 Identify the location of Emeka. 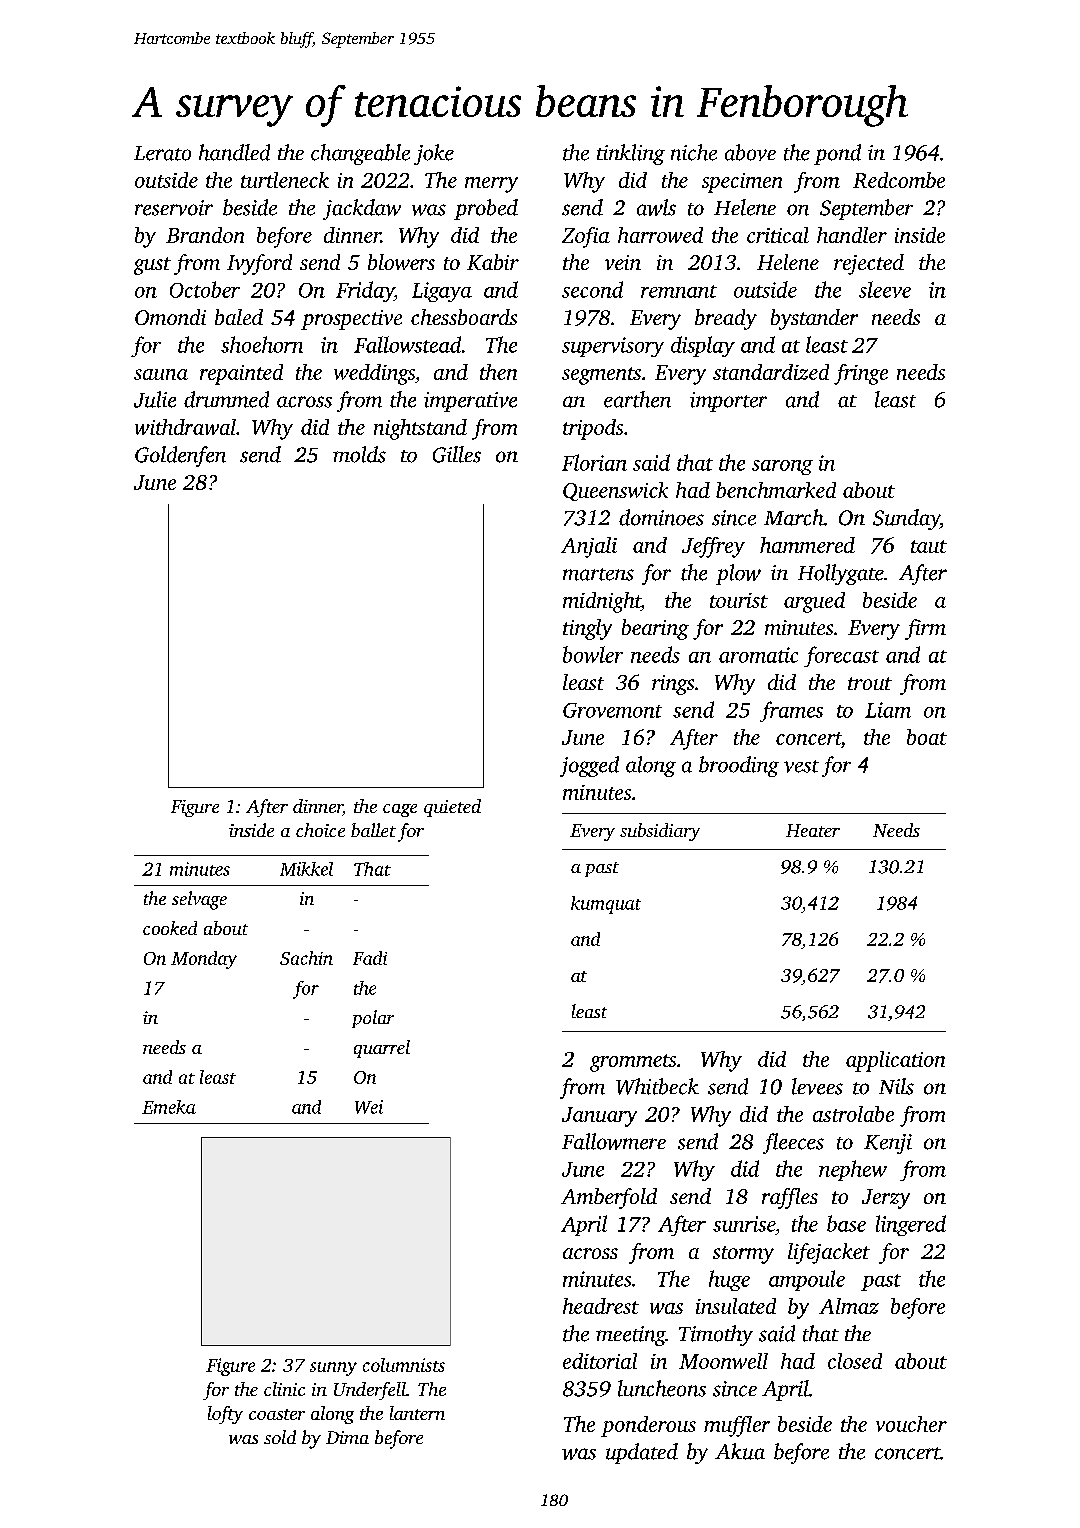
(169, 1107).
